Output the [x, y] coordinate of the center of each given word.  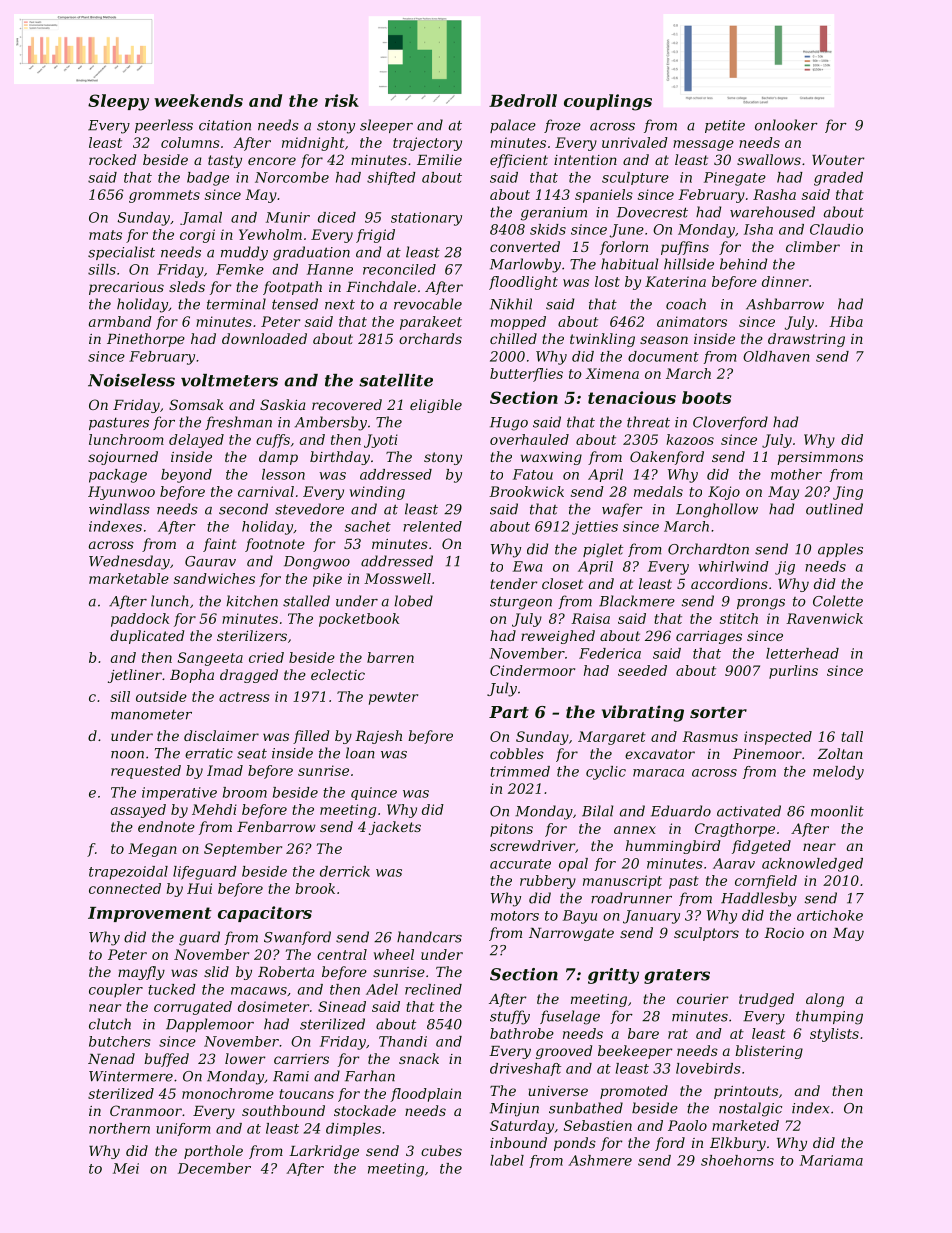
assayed [138, 811]
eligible [436, 406]
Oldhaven [776, 356]
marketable [129, 578]
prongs [761, 604]
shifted [391, 178]
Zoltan [840, 753]
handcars [429, 937]
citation [225, 125]
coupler [116, 991]
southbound [283, 1110]
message [703, 145]
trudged [766, 1000]
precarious [126, 288]
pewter [393, 698]
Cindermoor [532, 670]
